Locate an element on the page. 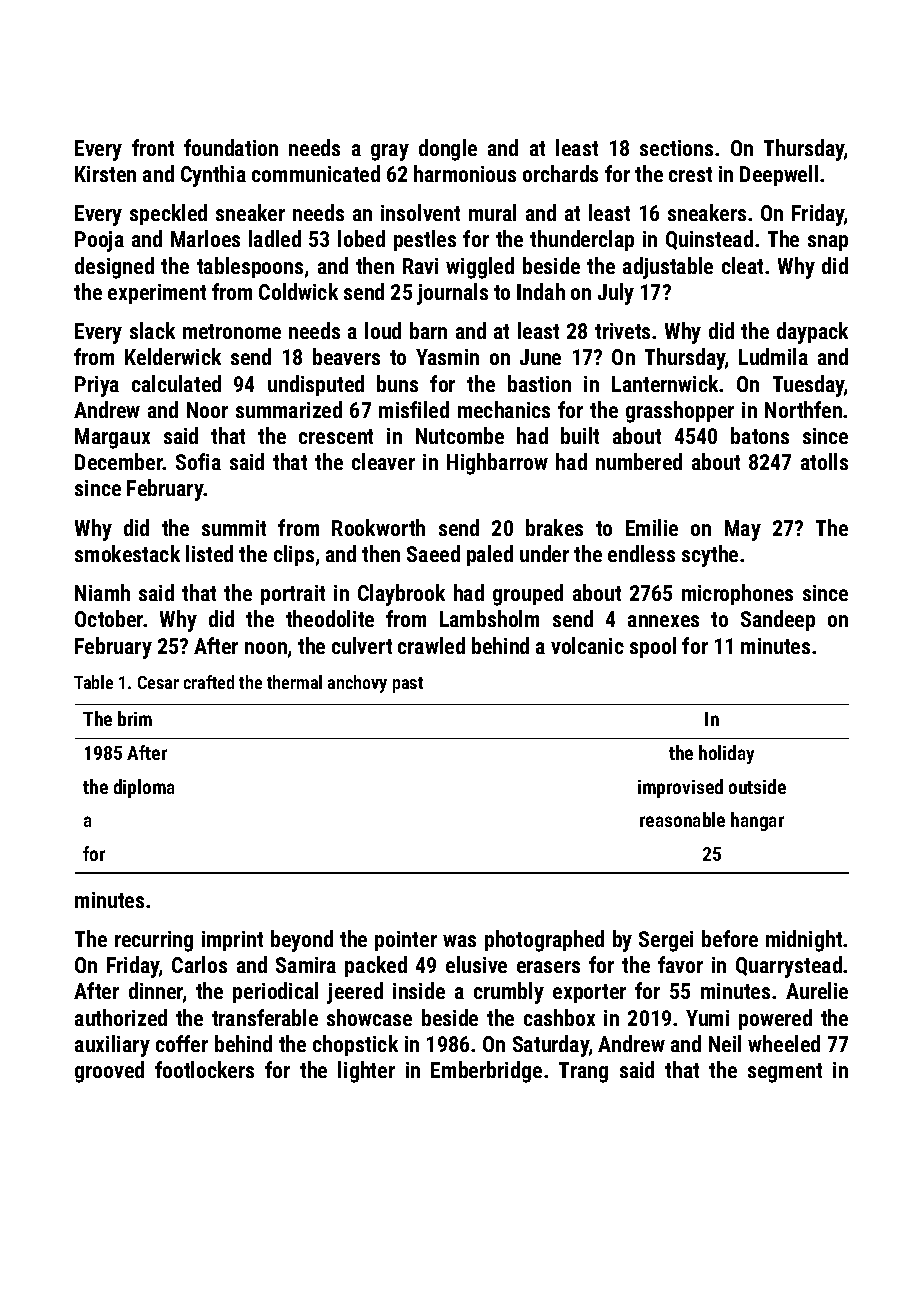 The width and height of the image is (924, 1311). summarized is located at coordinates (289, 409).
